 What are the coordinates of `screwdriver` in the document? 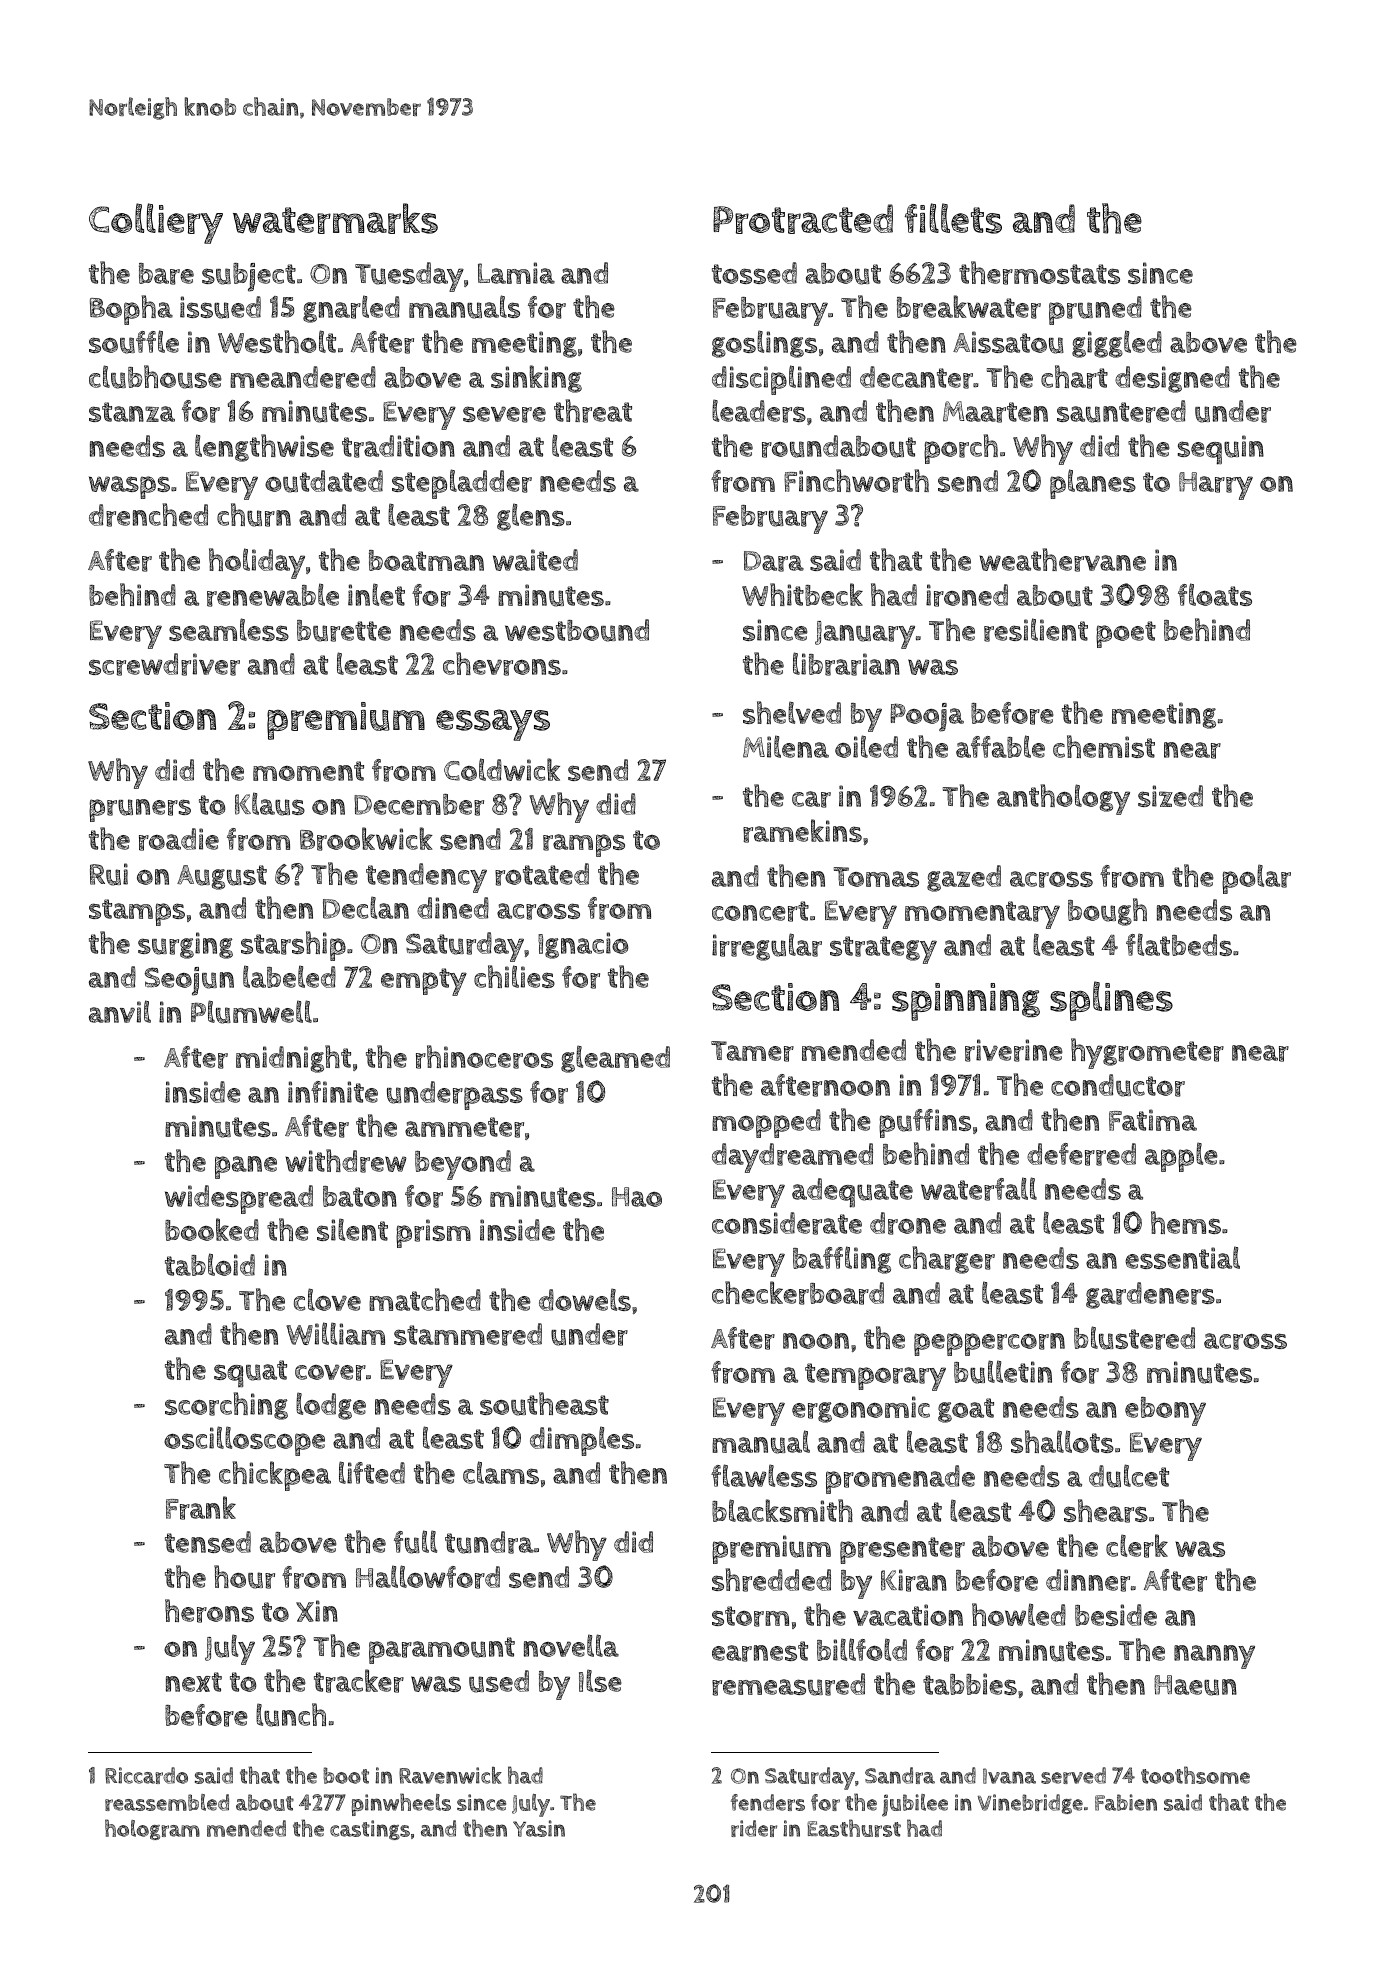 It's located at (164, 664).
